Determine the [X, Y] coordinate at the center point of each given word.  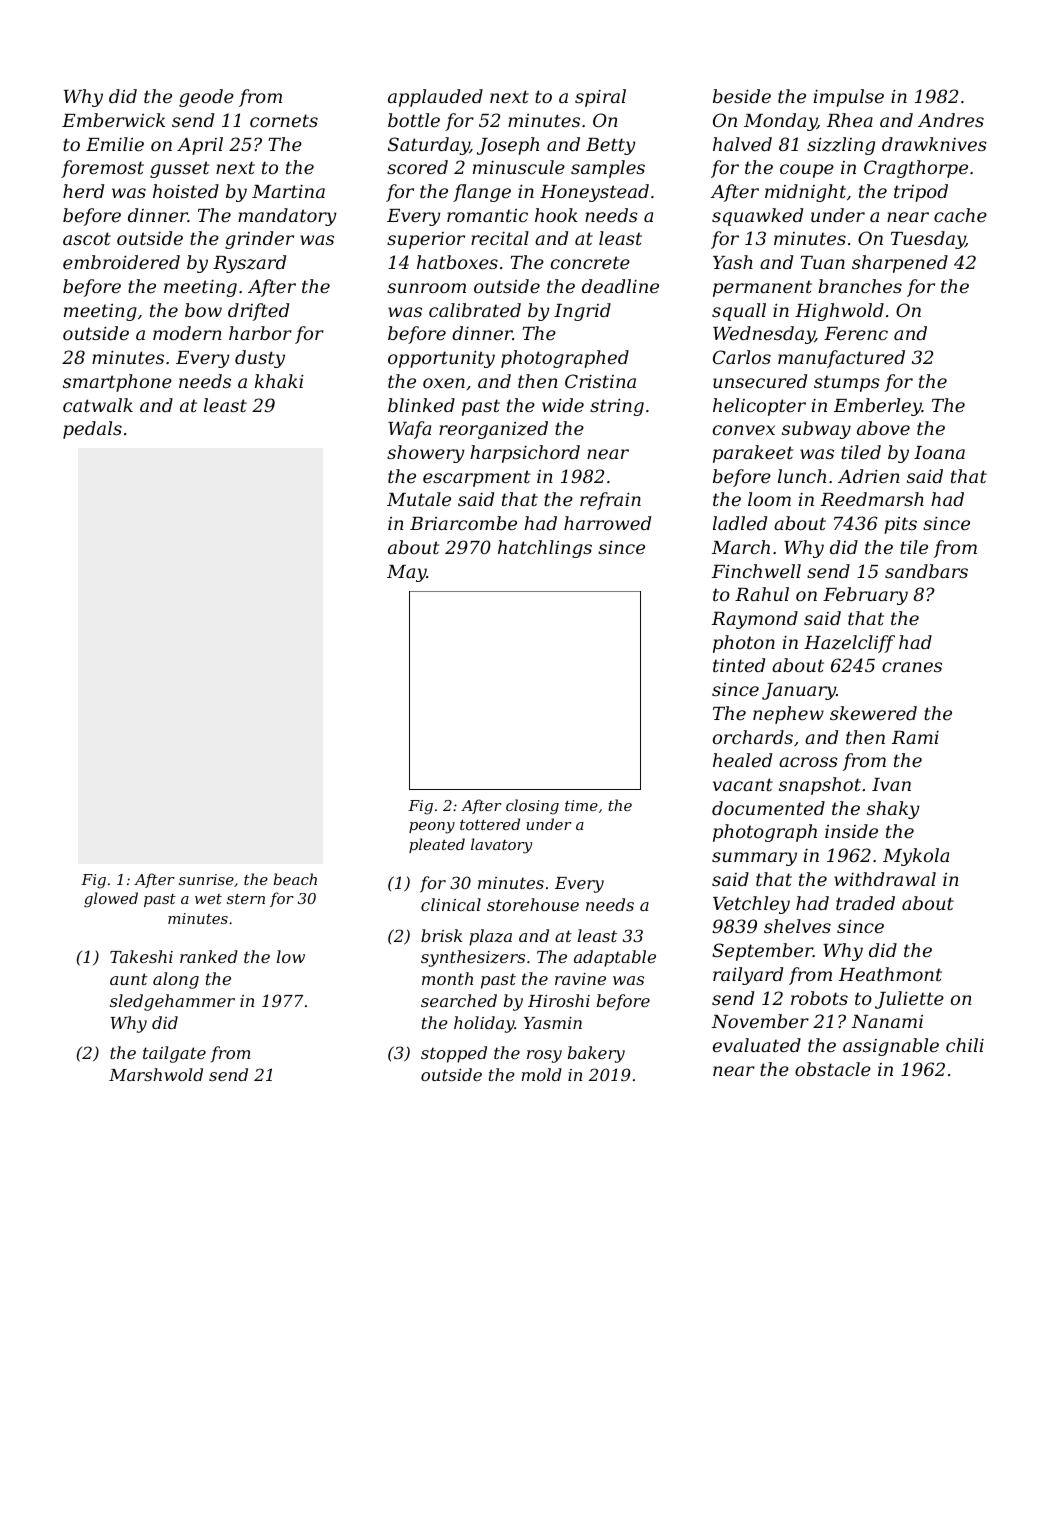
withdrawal [885, 879]
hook [556, 215]
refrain [610, 501]
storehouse [533, 904]
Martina [288, 191]
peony [432, 828]
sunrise [206, 879]
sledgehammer [172, 1002]
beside [742, 96]
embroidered [121, 262]
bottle [414, 120]
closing [532, 807]
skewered [873, 713]
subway [816, 430]
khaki [279, 381]
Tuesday [928, 240]
